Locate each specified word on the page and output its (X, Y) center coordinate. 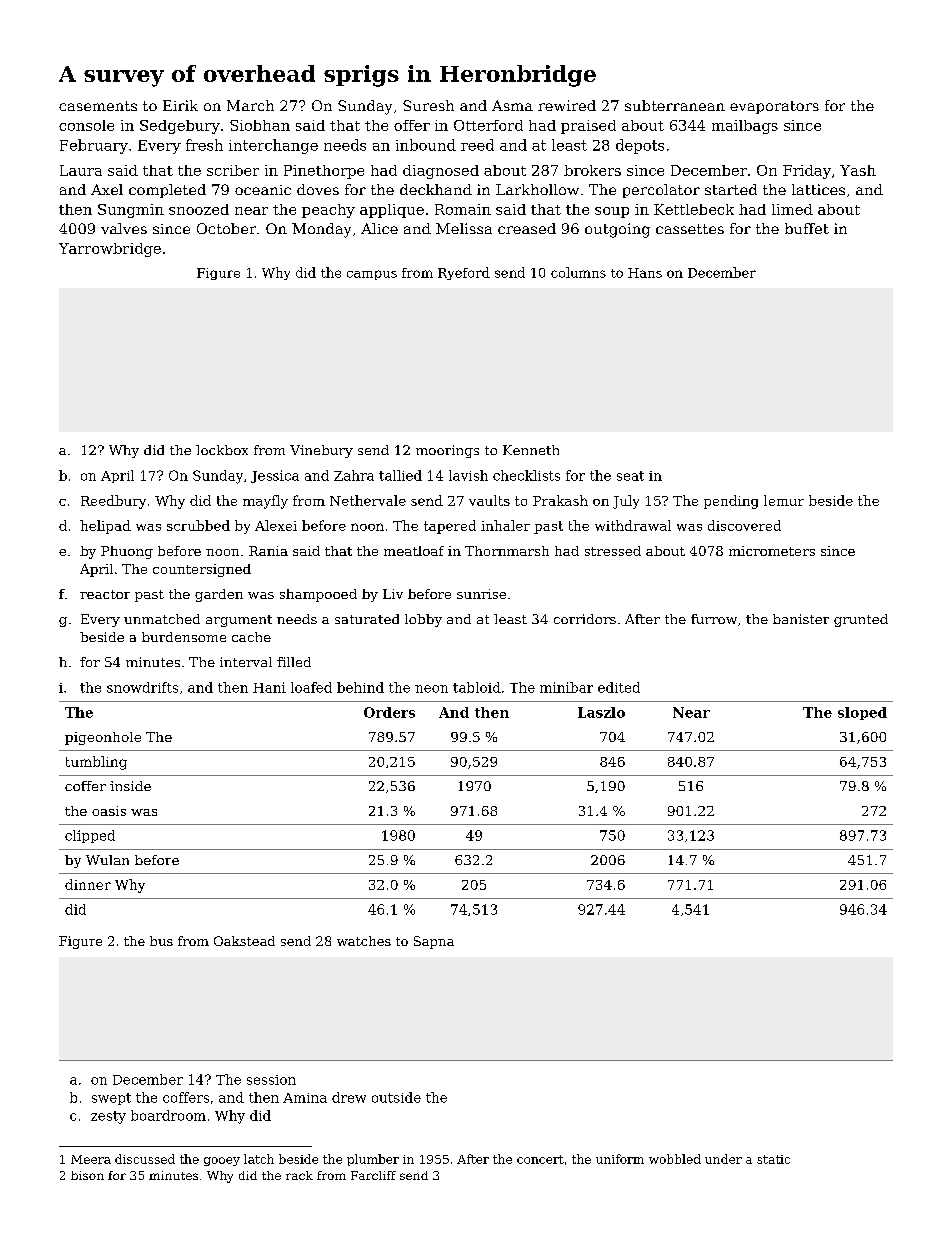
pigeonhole (103, 738)
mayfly (265, 502)
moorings (447, 451)
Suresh (428, 105)
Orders (389, 712)
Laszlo (601, 712)
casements (98, 106)
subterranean (675, 105)
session (271, 1080)
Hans (645, 273)
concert (540, 1159)
